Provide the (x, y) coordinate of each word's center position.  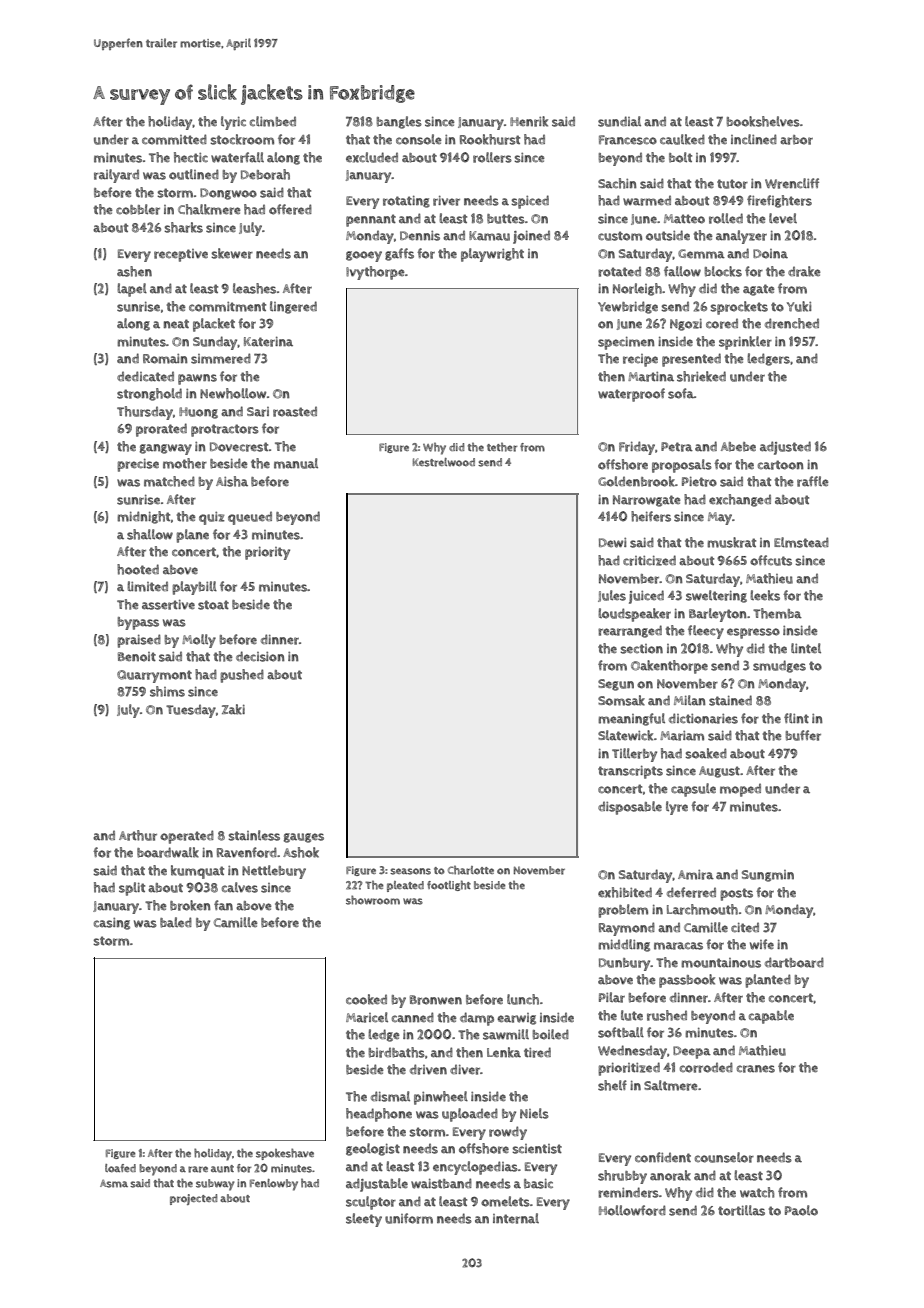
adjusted (785, 448)
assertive (168, 605)
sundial (619, 121)
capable (771, 1017)
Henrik (529, 121)
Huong (198, 413)
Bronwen (436, 1000)
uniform (409, 1218)
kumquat (197, 872)
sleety (364, 1220)
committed (174, 139)
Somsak (621, 700)
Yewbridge (628, 307)
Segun (616, 685)
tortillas (741, 1210)
